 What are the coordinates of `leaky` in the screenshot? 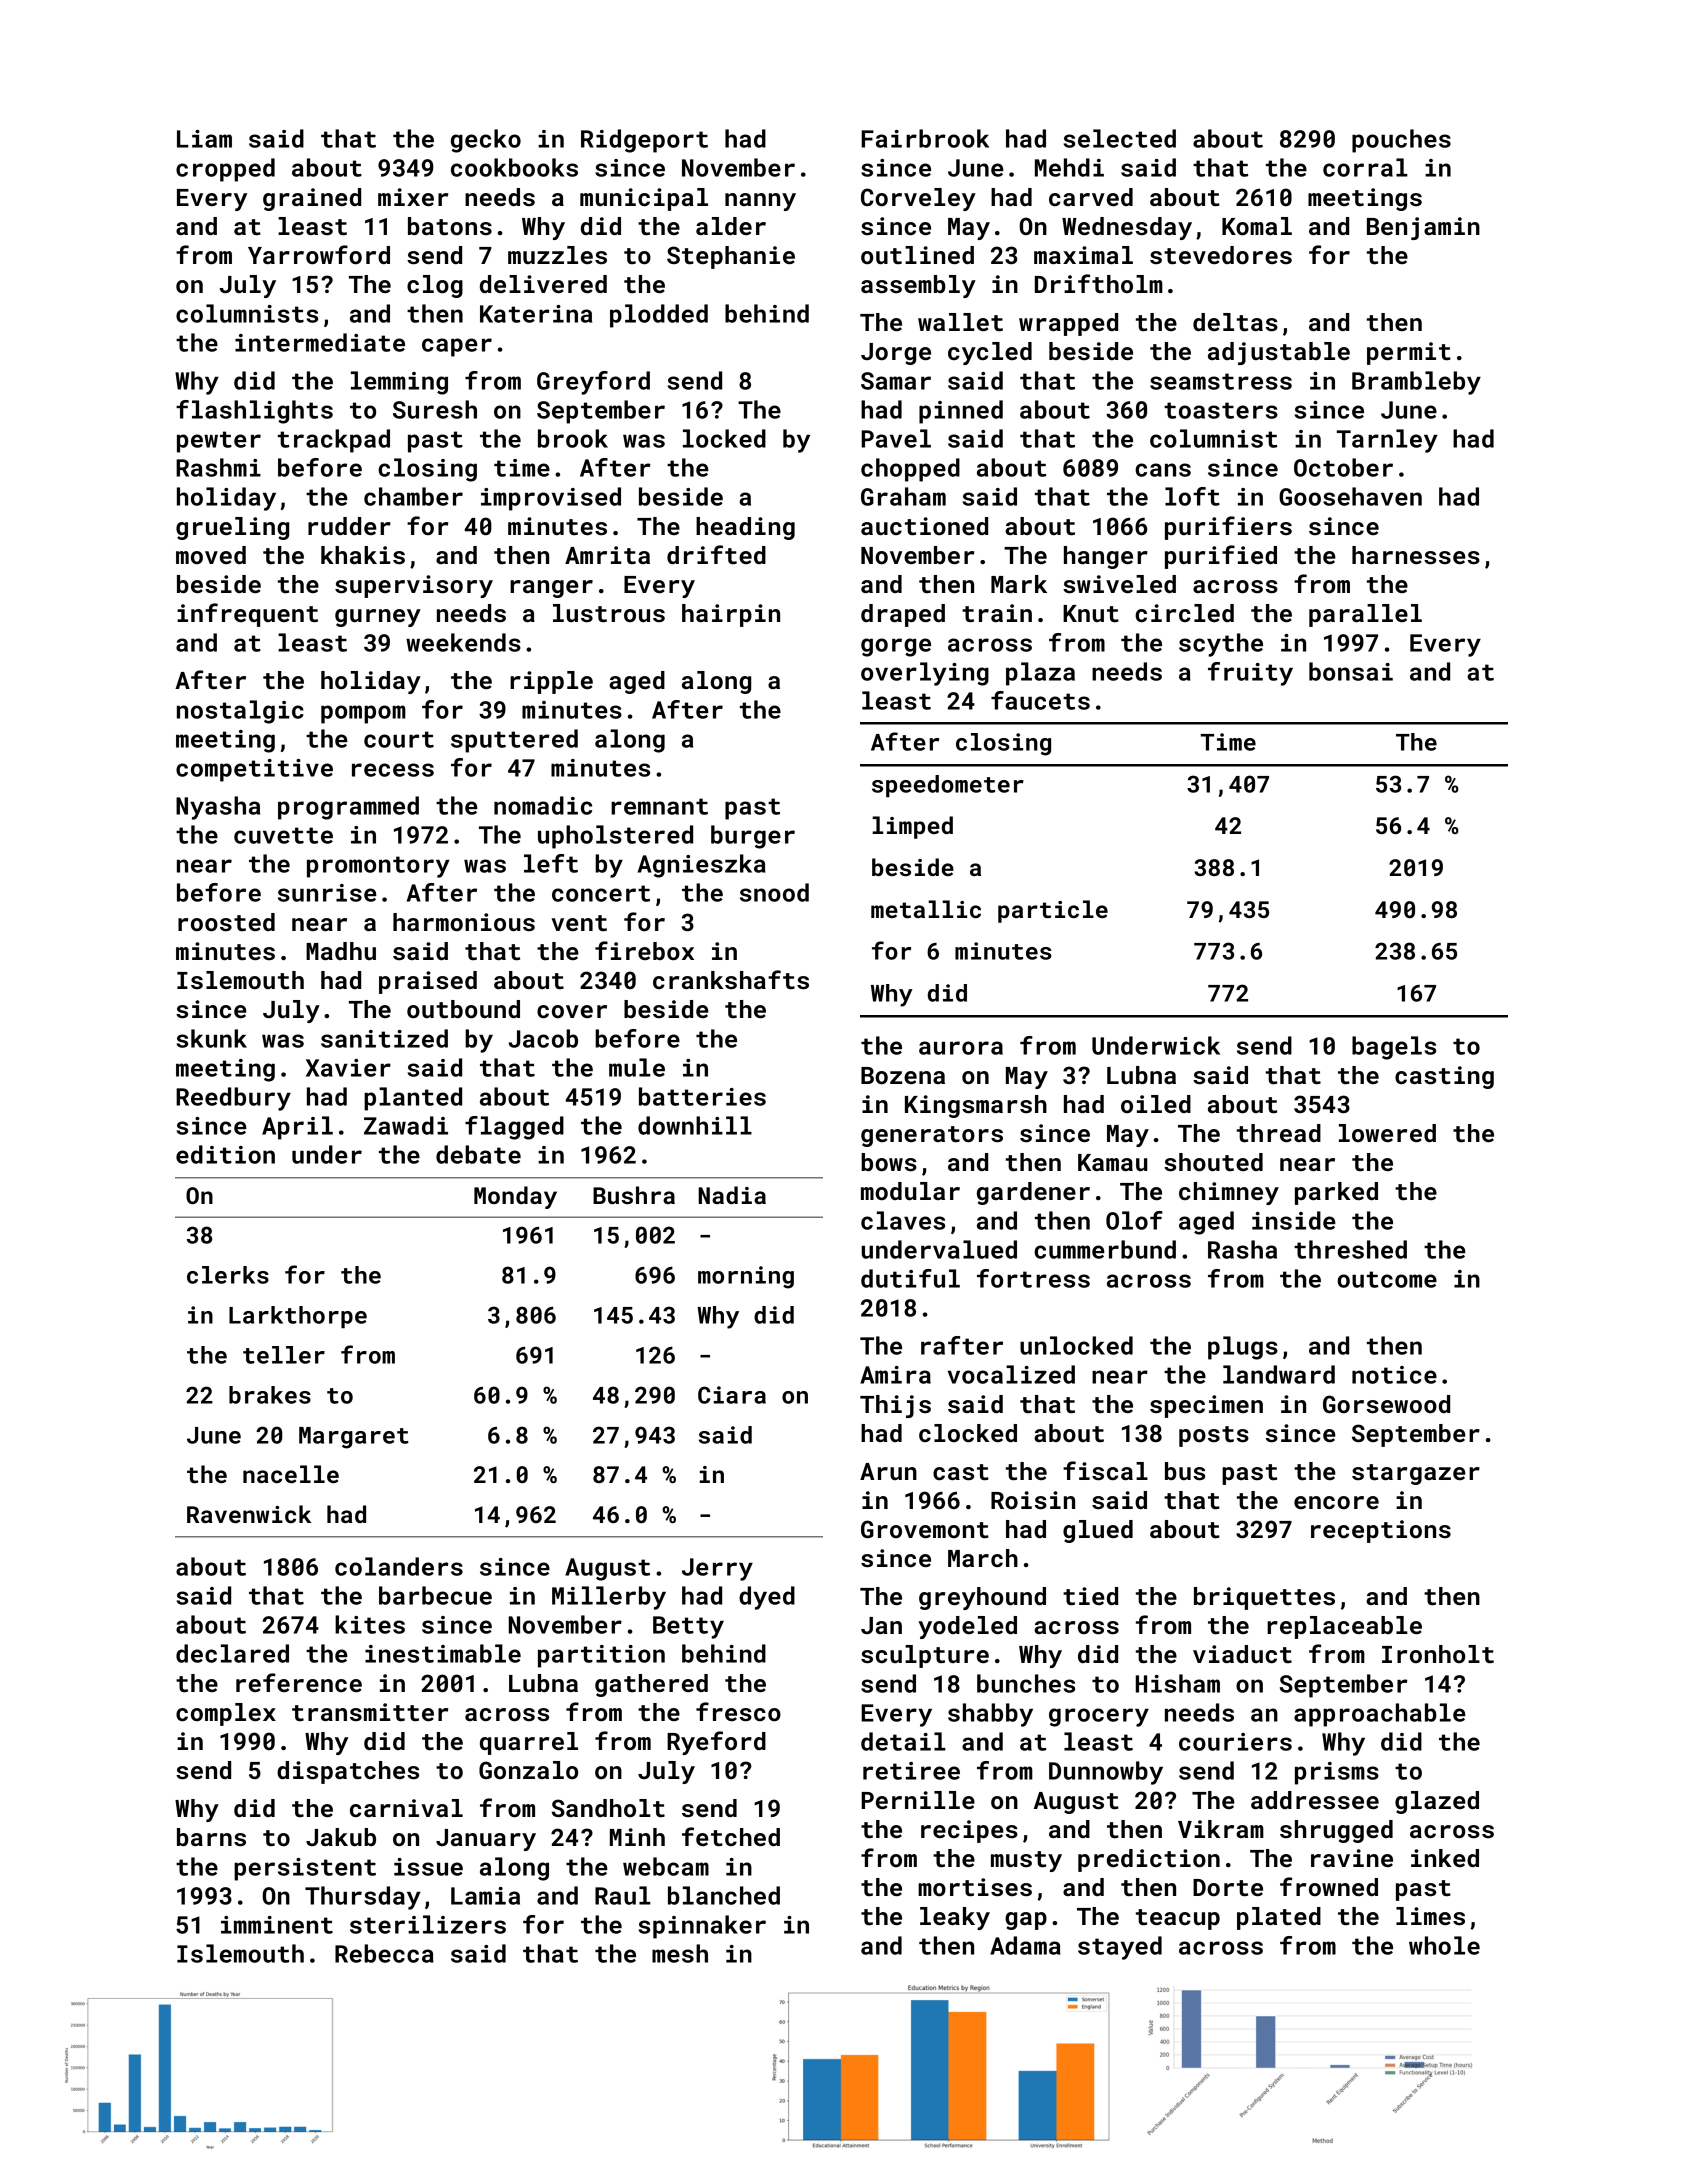 It's located at (955, 1918).
